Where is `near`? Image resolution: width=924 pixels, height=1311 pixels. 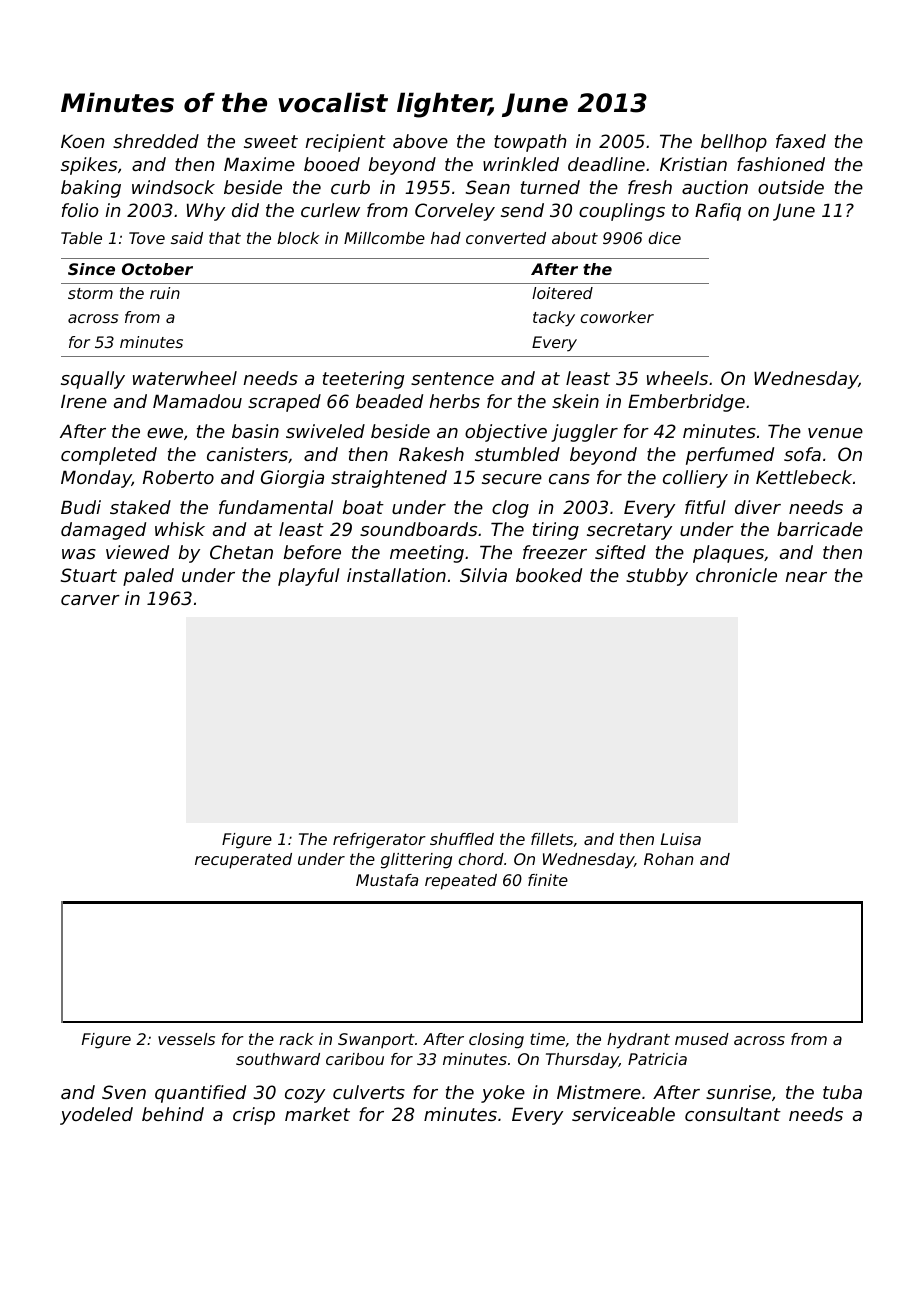
near is located at coordinates (806, 577).
